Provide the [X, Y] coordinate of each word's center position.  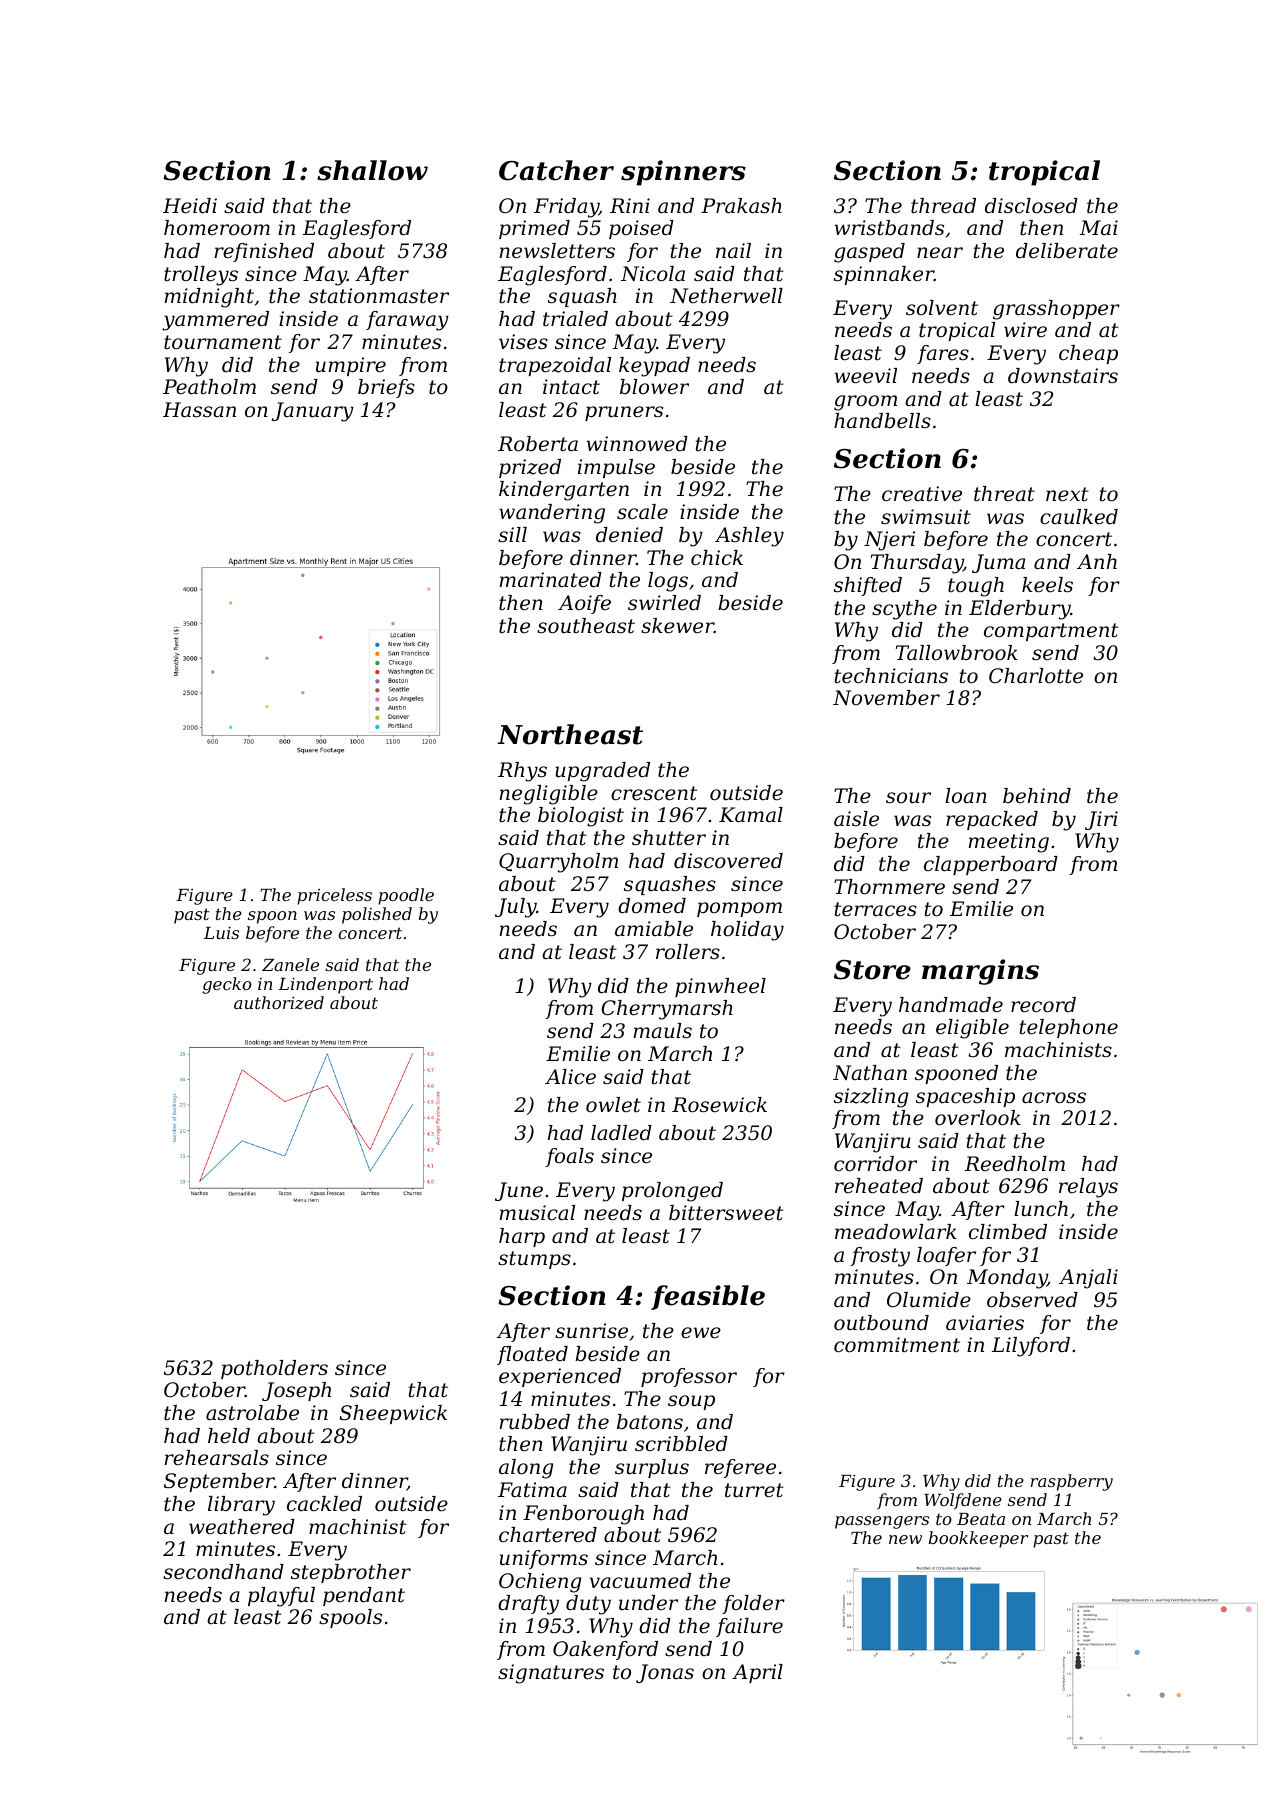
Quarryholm [558, 863]
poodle [406, 896]
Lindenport [325, 985]
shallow [372, 170]
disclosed [1031, 206]
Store [872, 970]
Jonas [665, 1673]
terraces [876, 909]
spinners [683, 173]
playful [281, 1597]
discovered [728, 861]
